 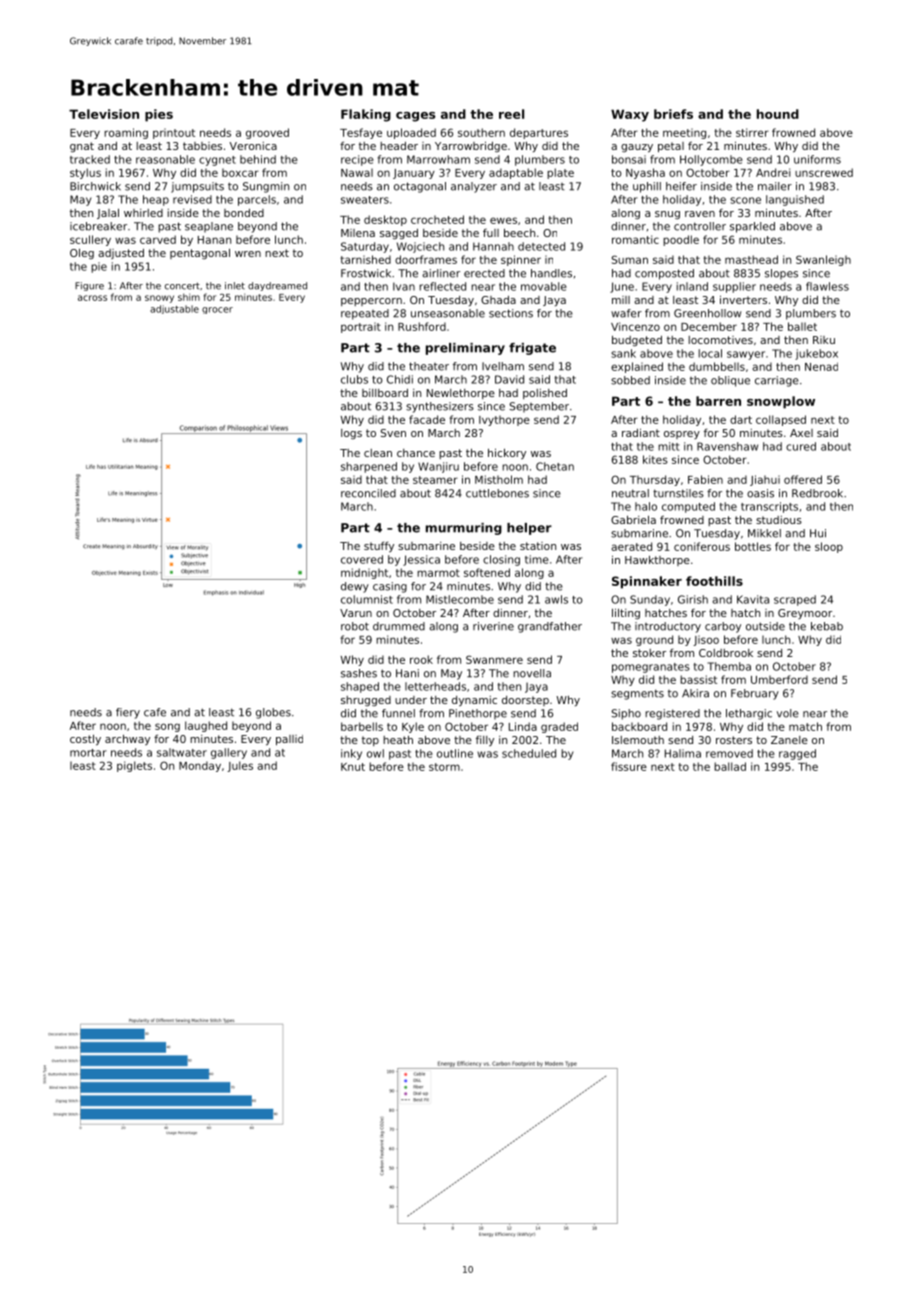 I want to click on gallery, so click(x=229, y=753).
